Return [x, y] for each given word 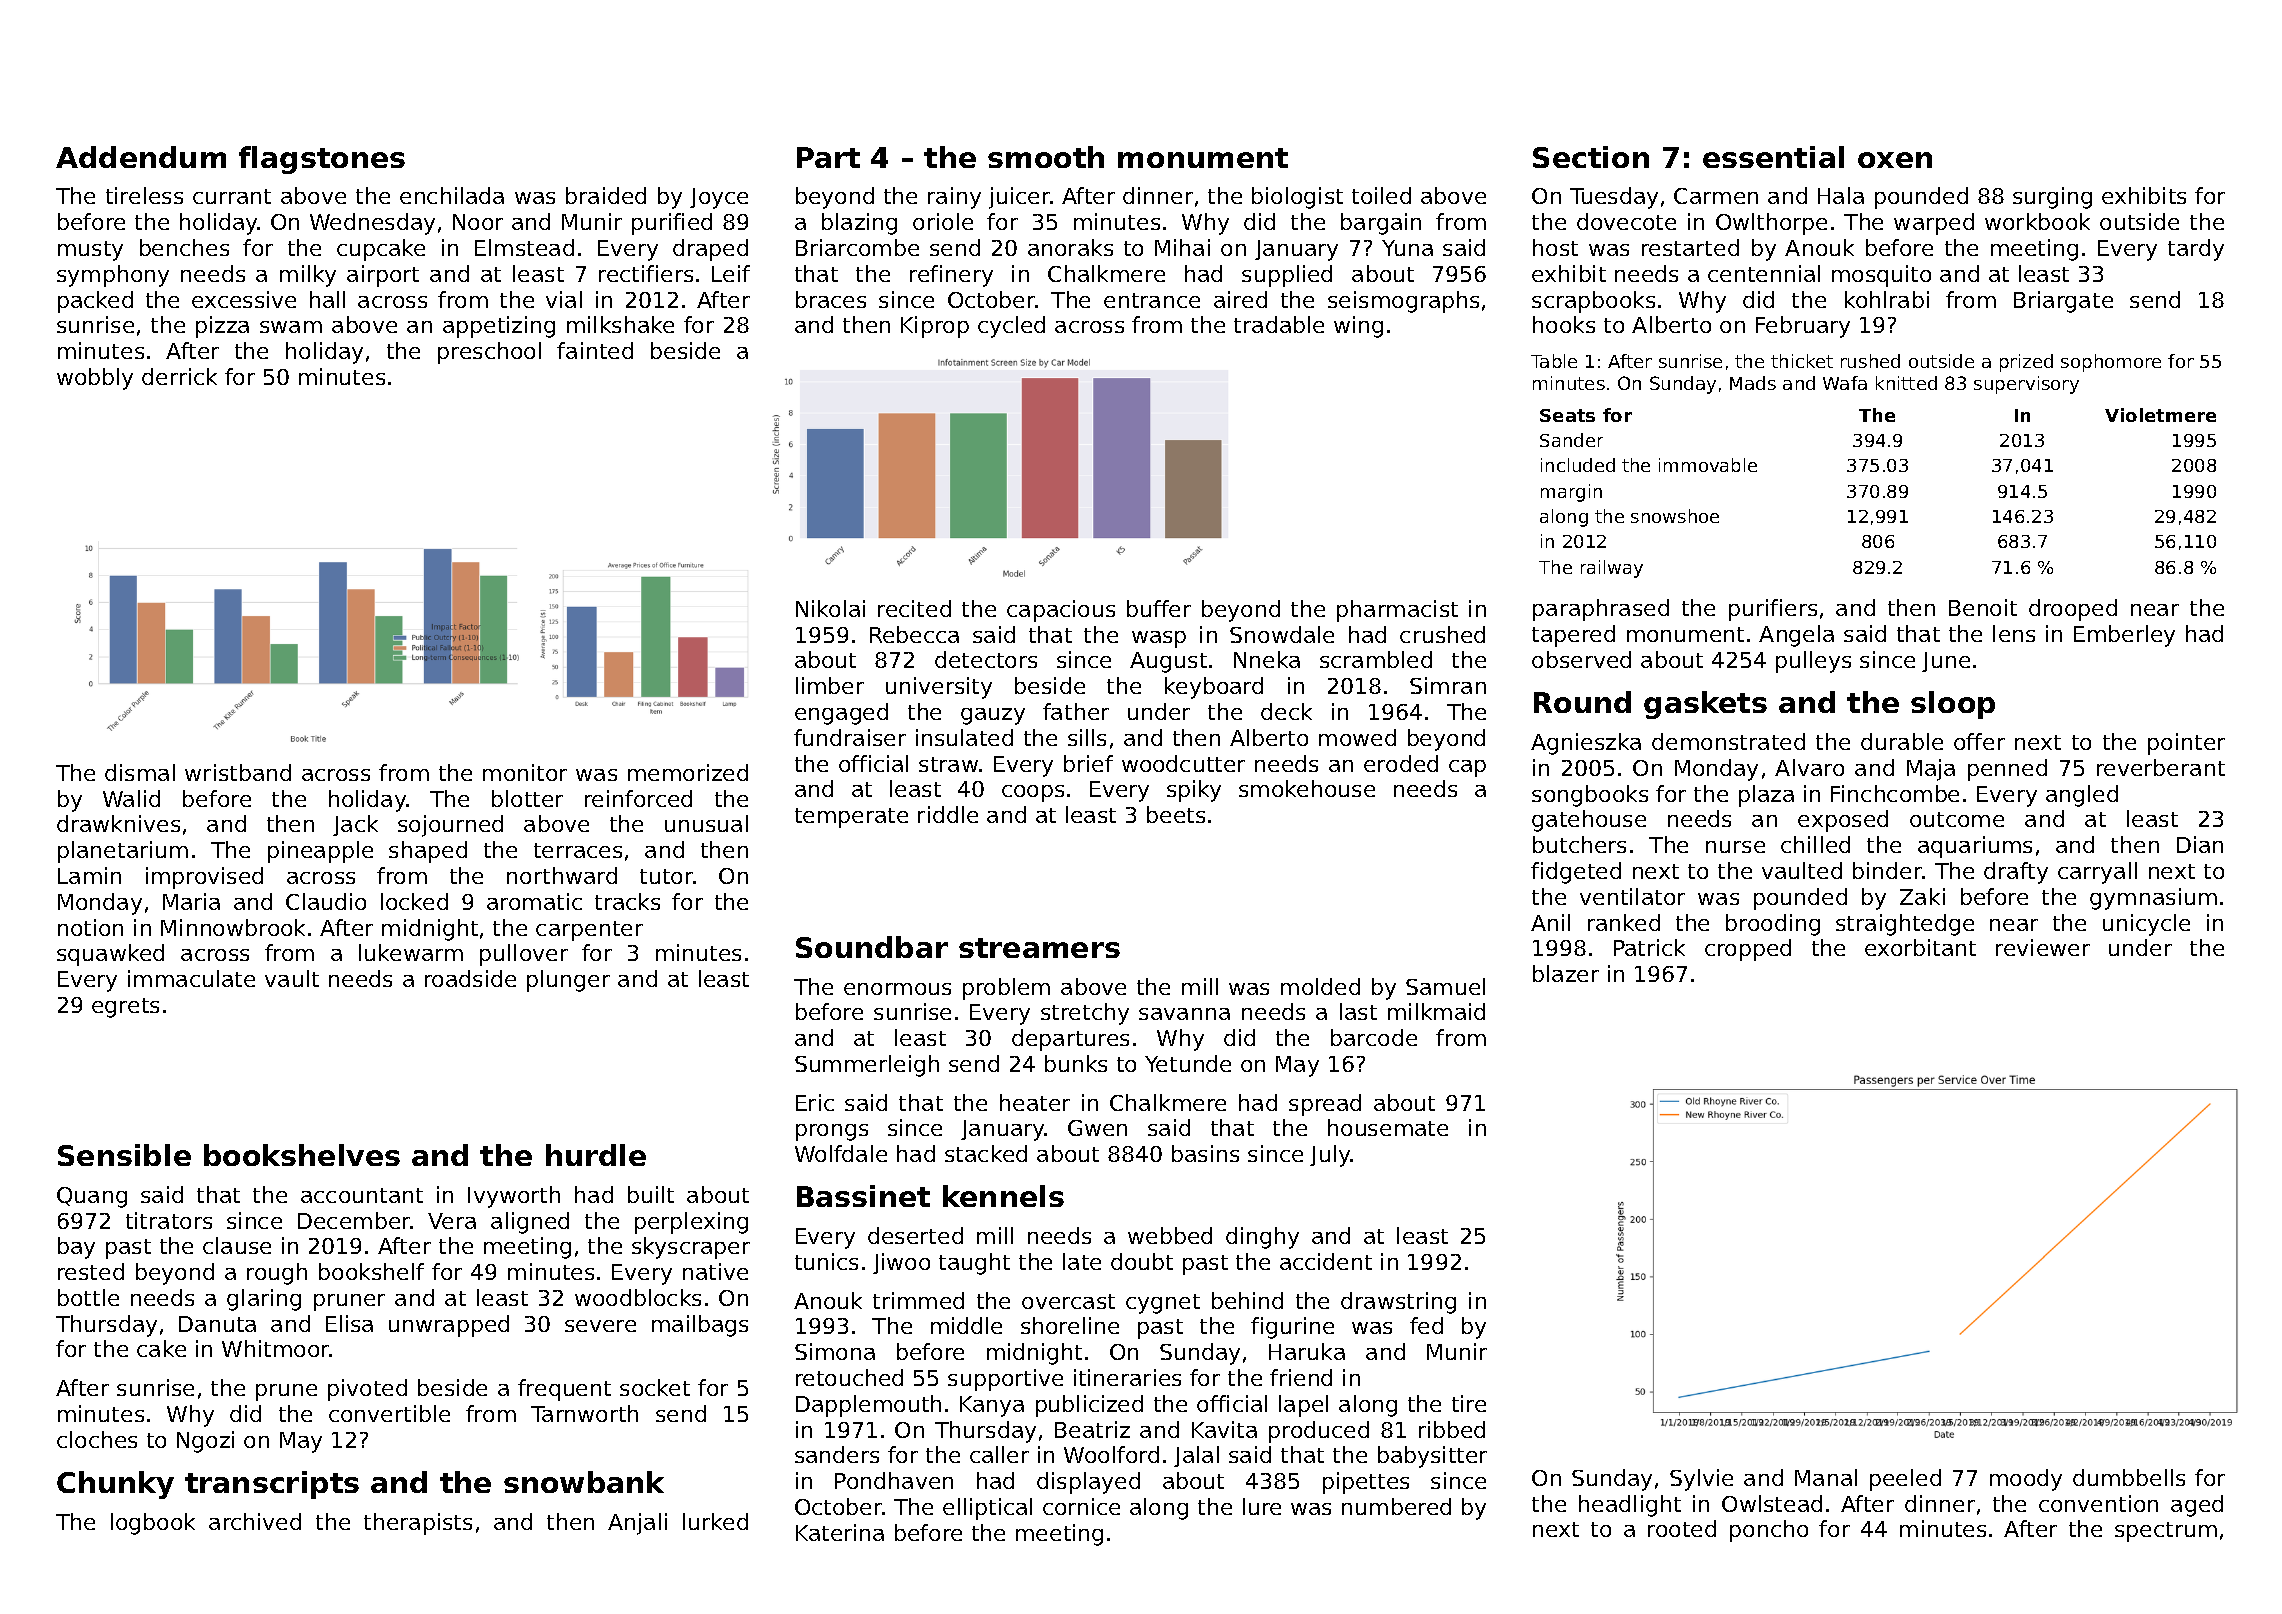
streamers [1039, 948]
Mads [1753, 383]
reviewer [2043, 947]
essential [1773, 157]
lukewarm [411, 952]
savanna [1184, 1014]
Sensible [124, 1155]
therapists [418, 1524]
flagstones [322, 160]
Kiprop [935, 327]
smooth [1046, 157]
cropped [1748, 950]
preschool [489, 353]
